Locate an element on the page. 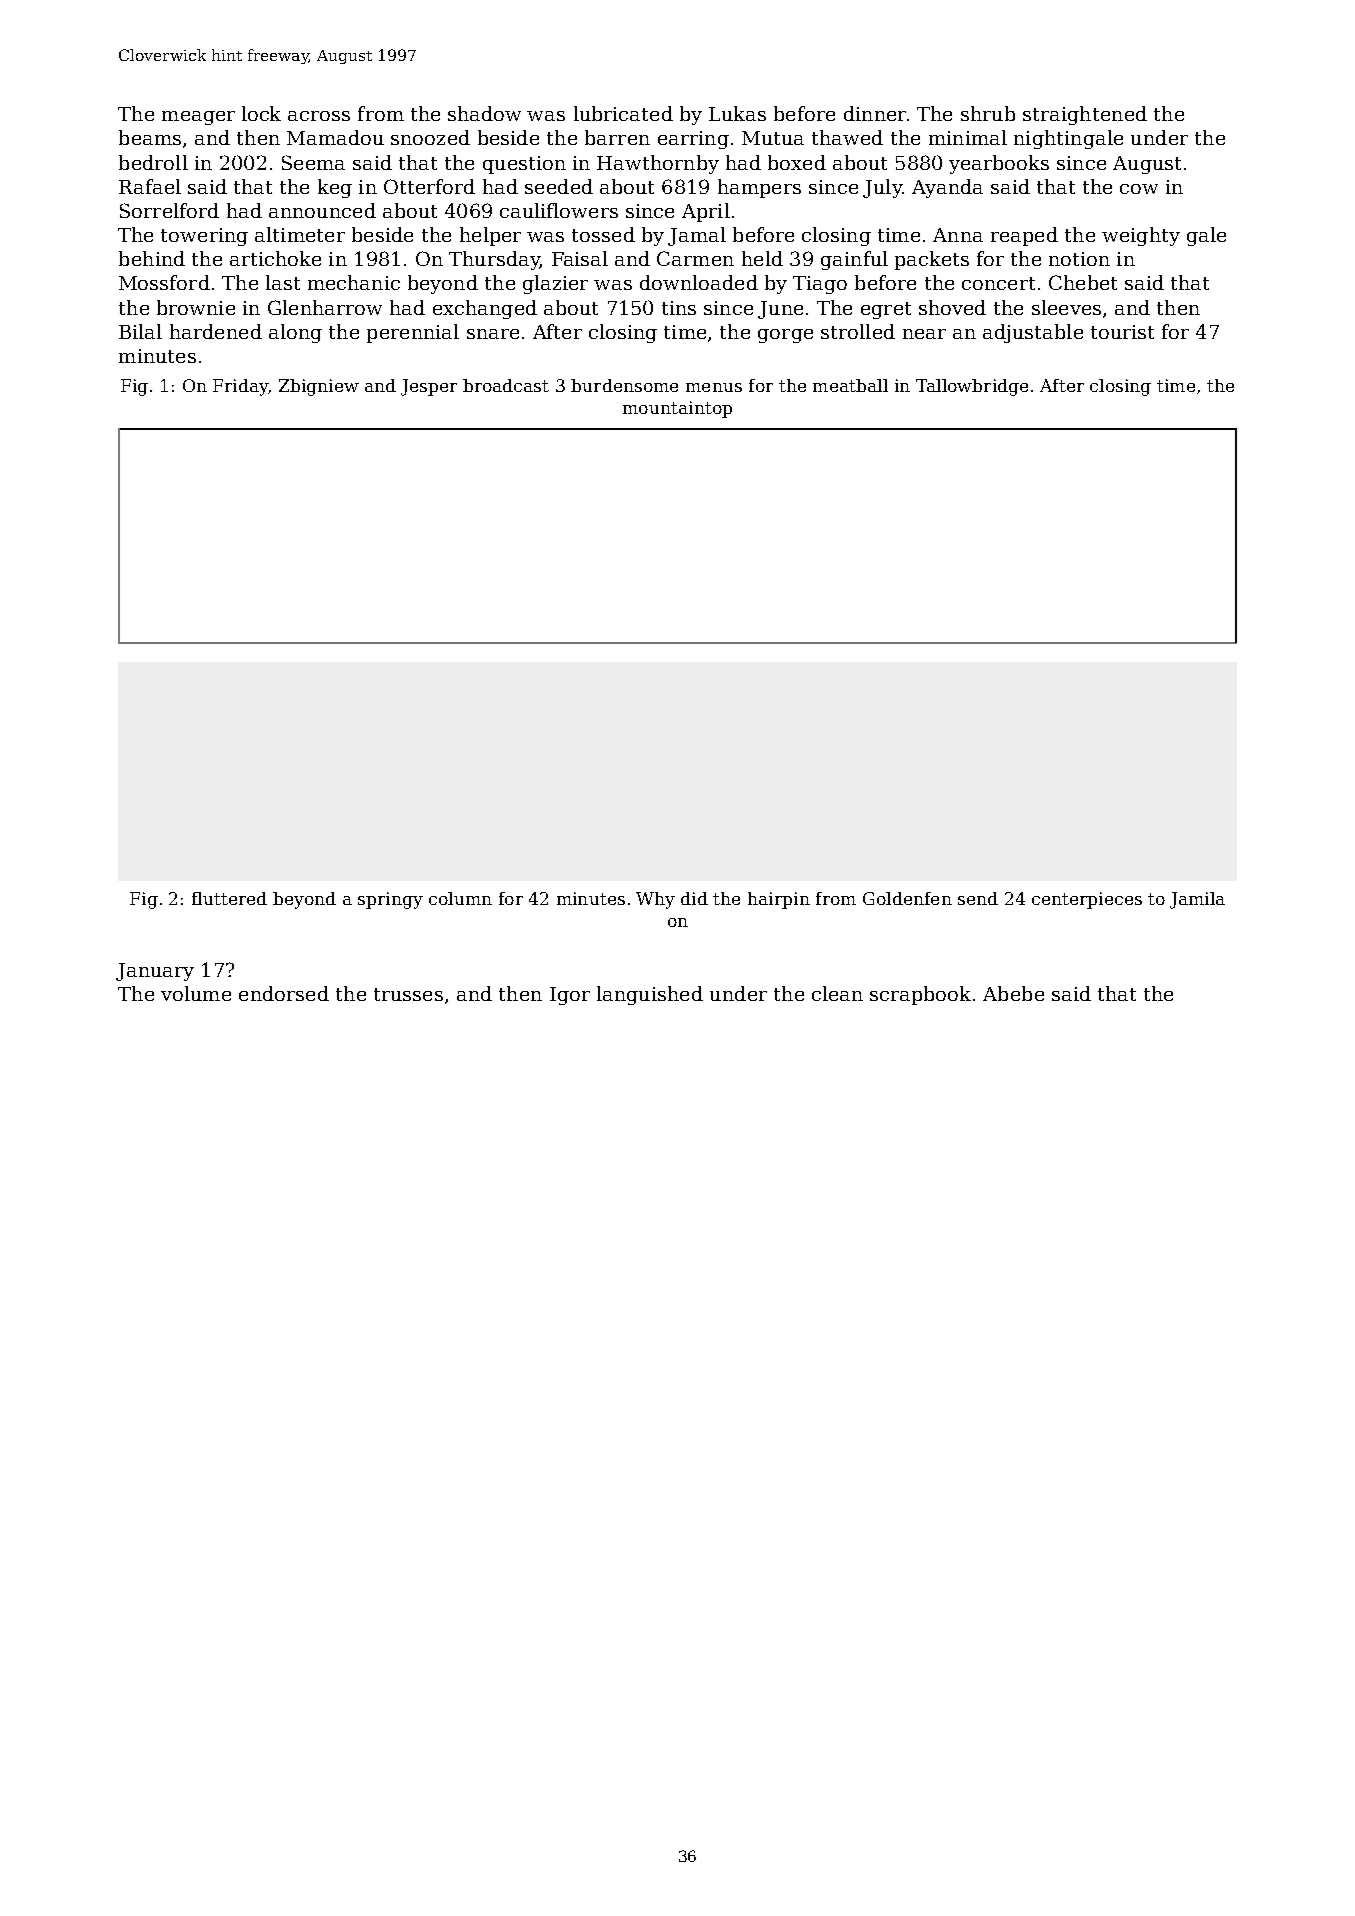 The height and width of the document is (1916, 1355). Why is located at coordinates (655, 900).
